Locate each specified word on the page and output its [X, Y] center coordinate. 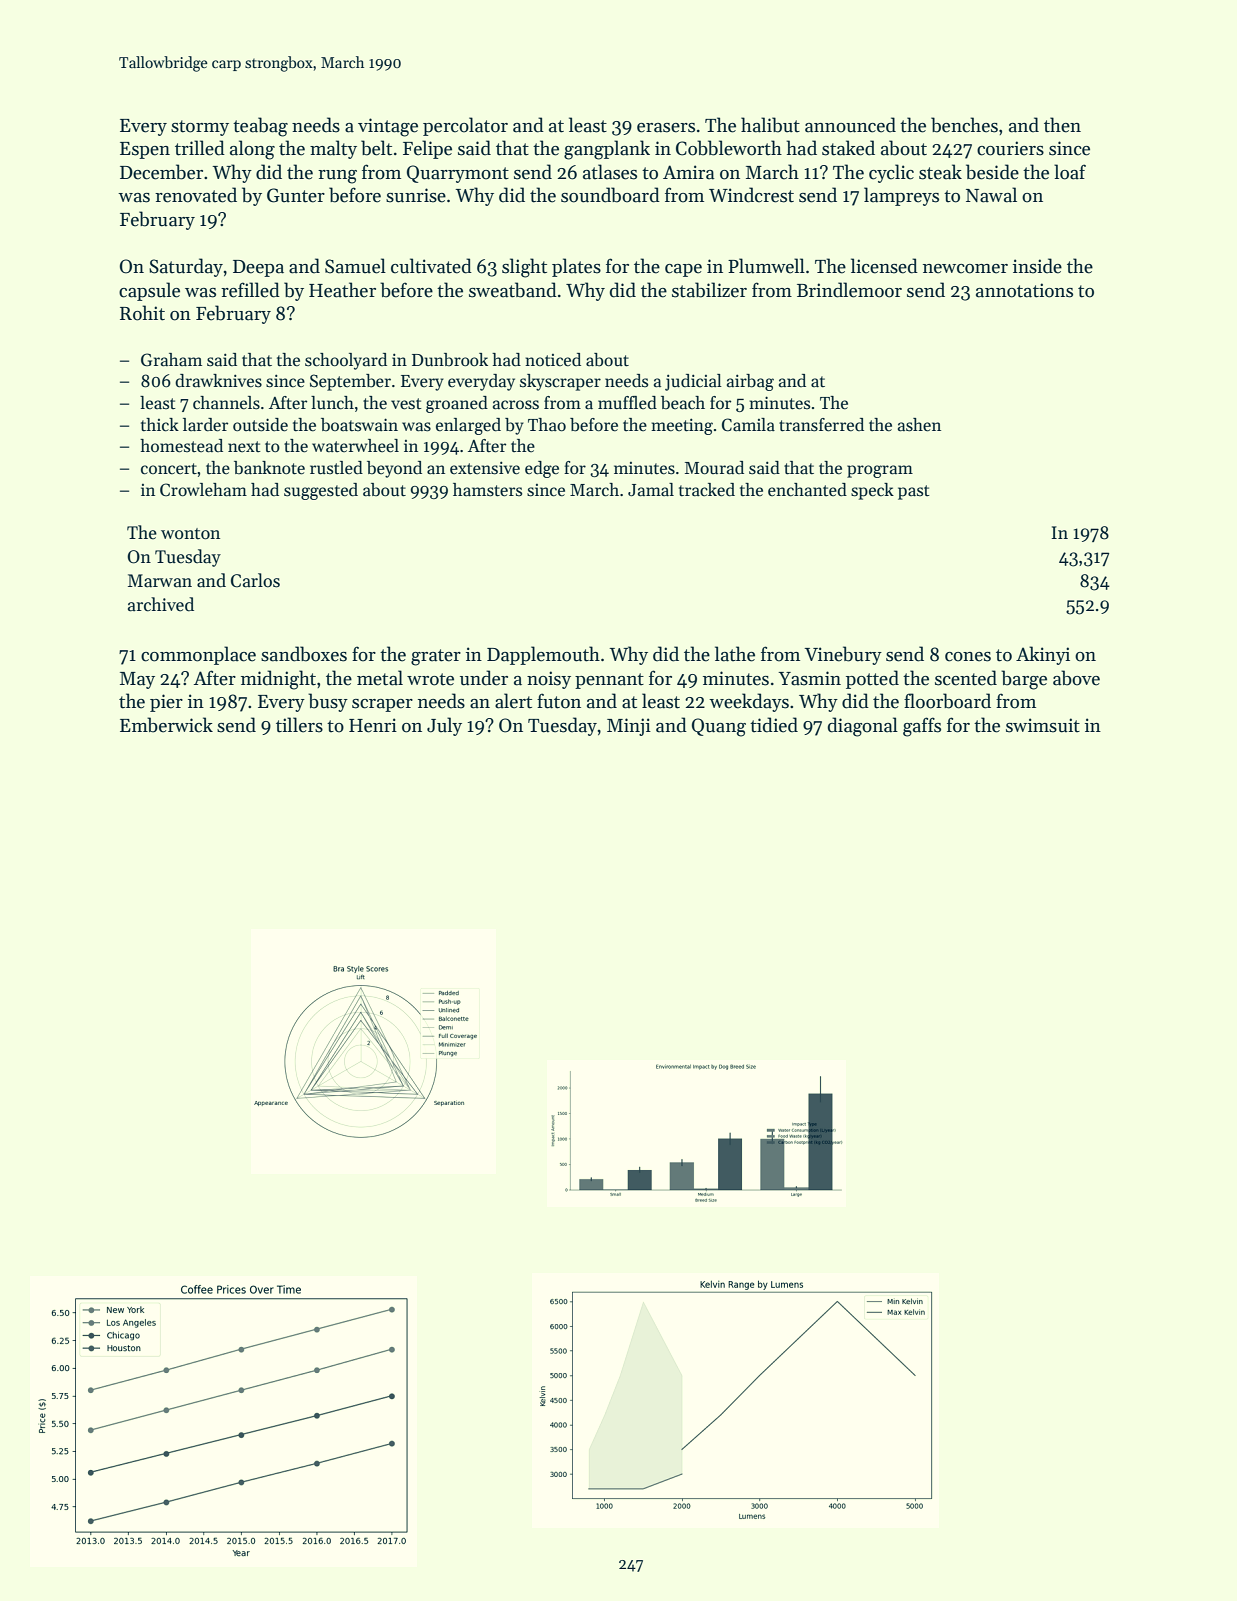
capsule [149, 291]
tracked [707, 490]
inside [1037, 266]
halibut [770, 125]
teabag [260, 127]
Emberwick [166, 725]
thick [160, 425]
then [1062, 125]
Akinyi [1043, 655]
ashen [919, 425]
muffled [627, 403]
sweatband [513, 290]
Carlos [255, 580]
